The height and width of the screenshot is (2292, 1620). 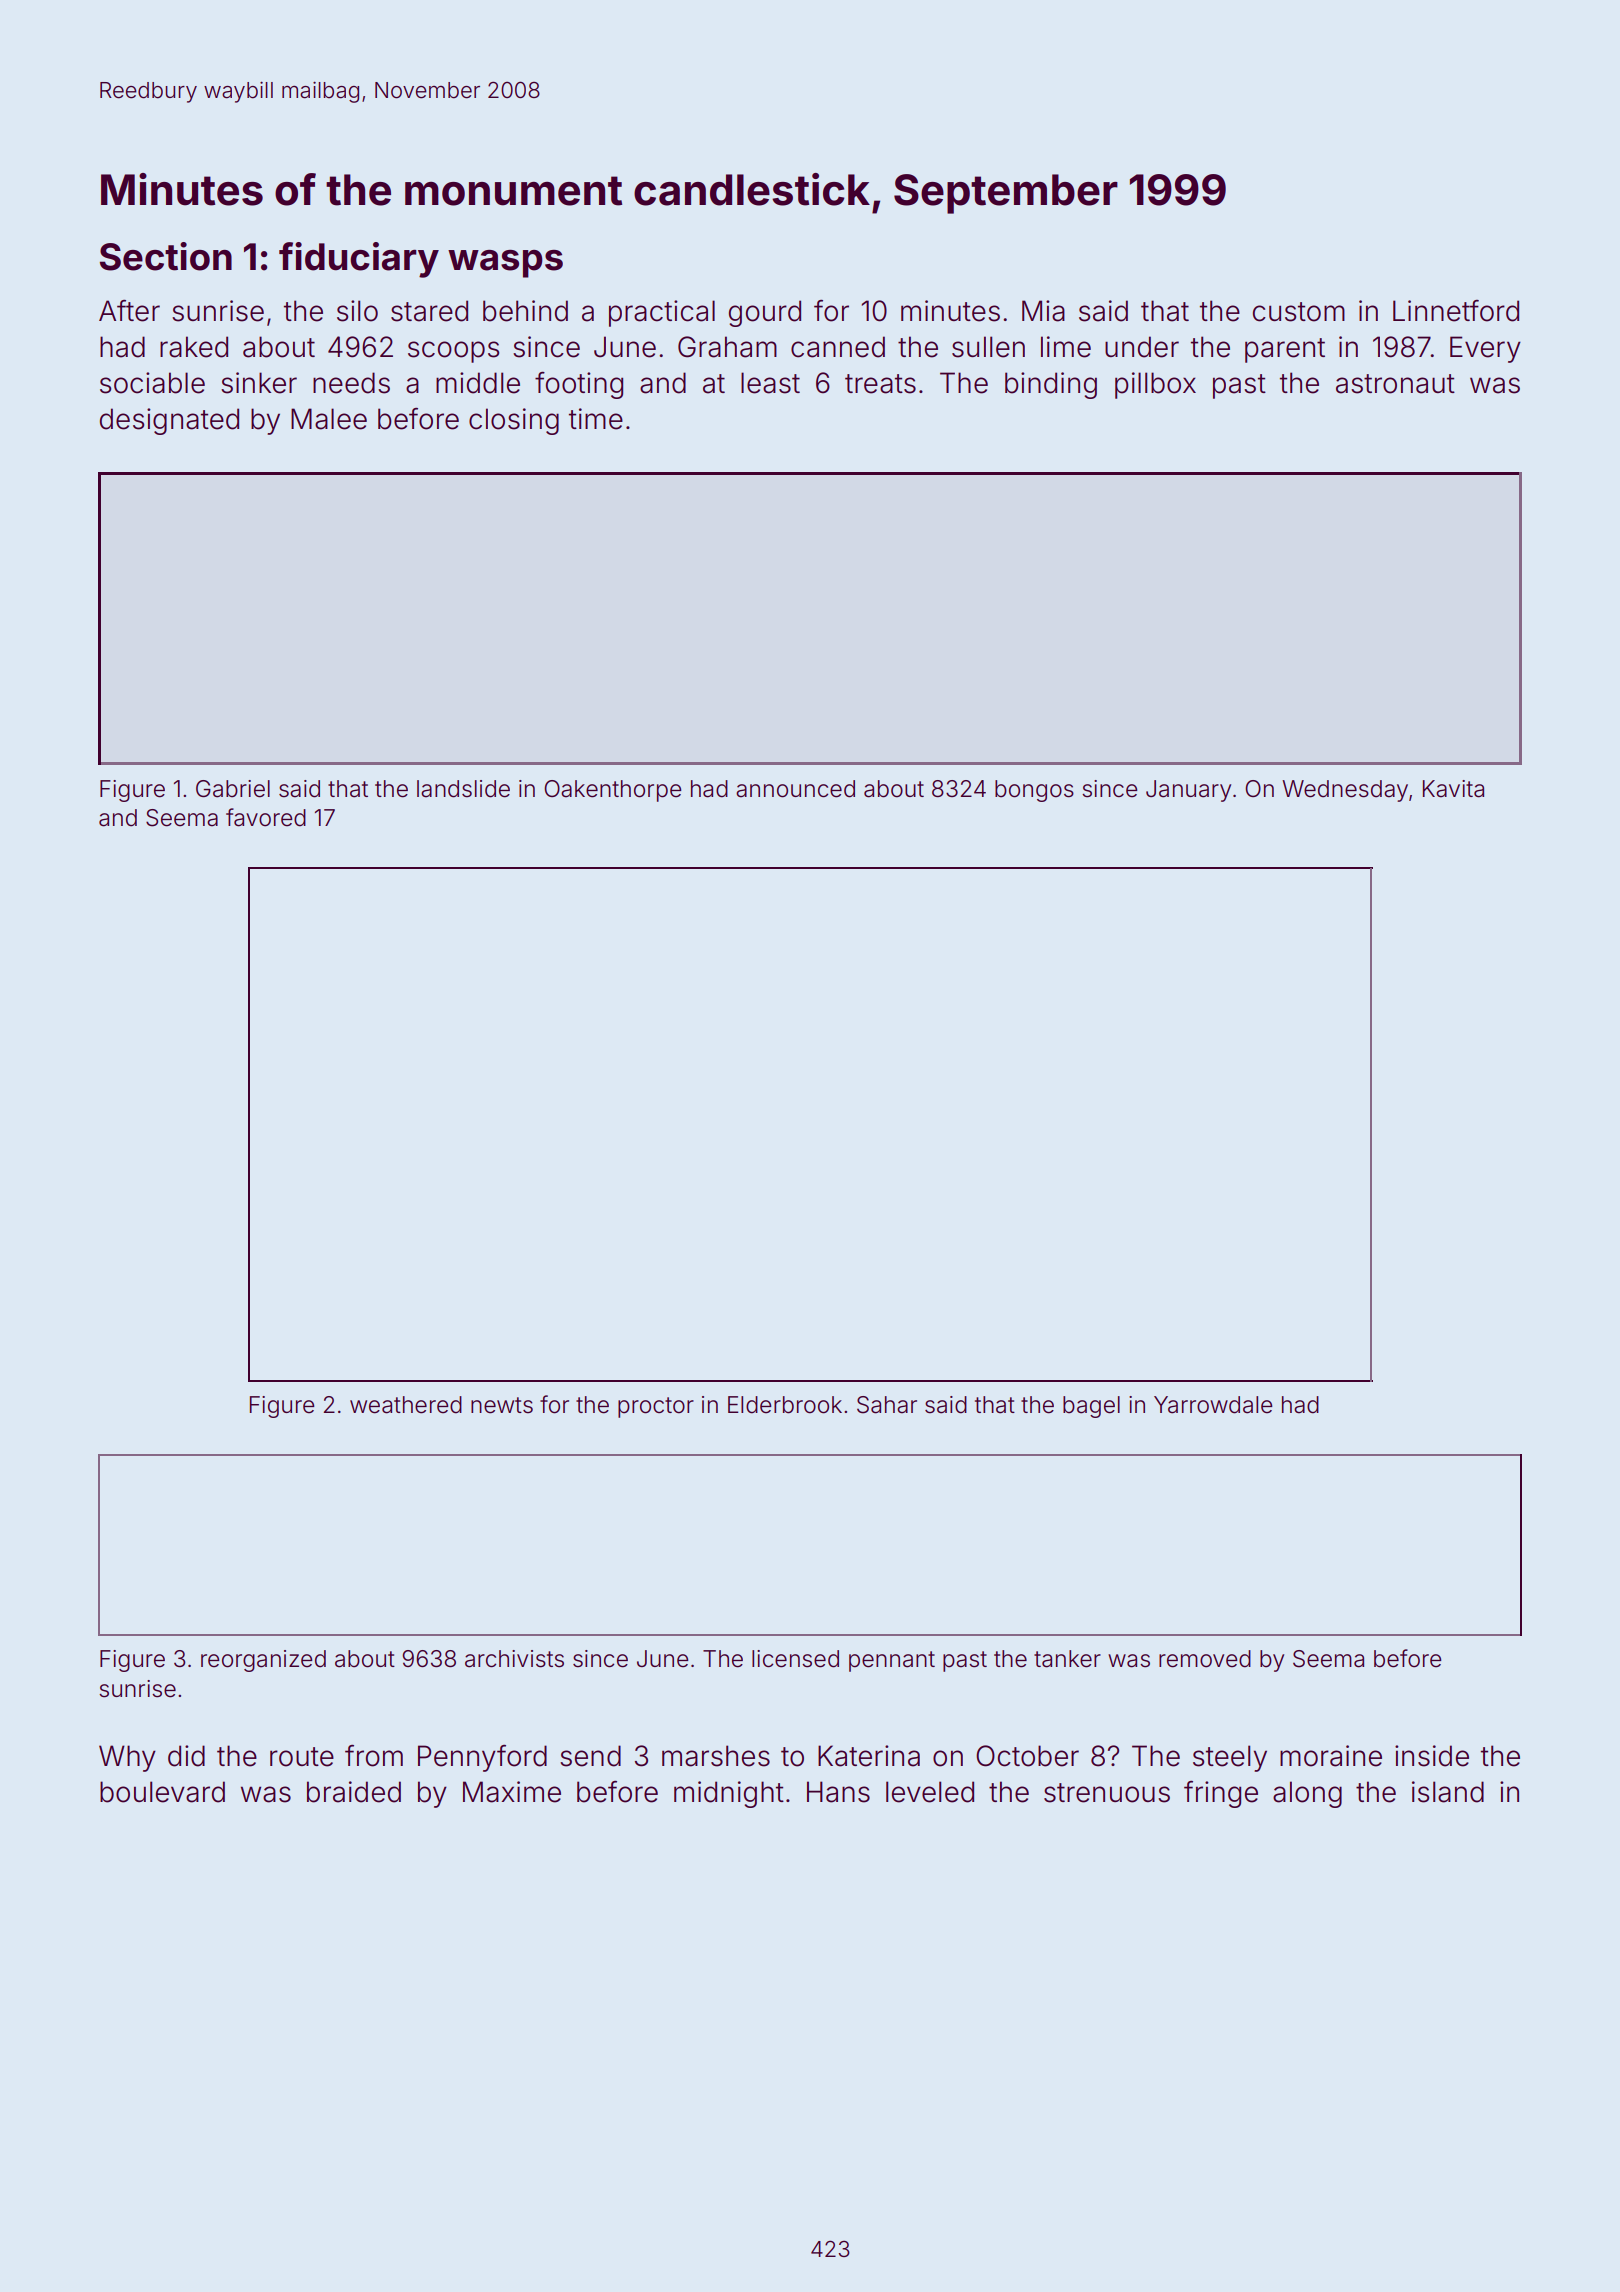 What do you see at coordinates (266, 817) in the screenshot?
I see `favored` at bounding box center [266, 817].
